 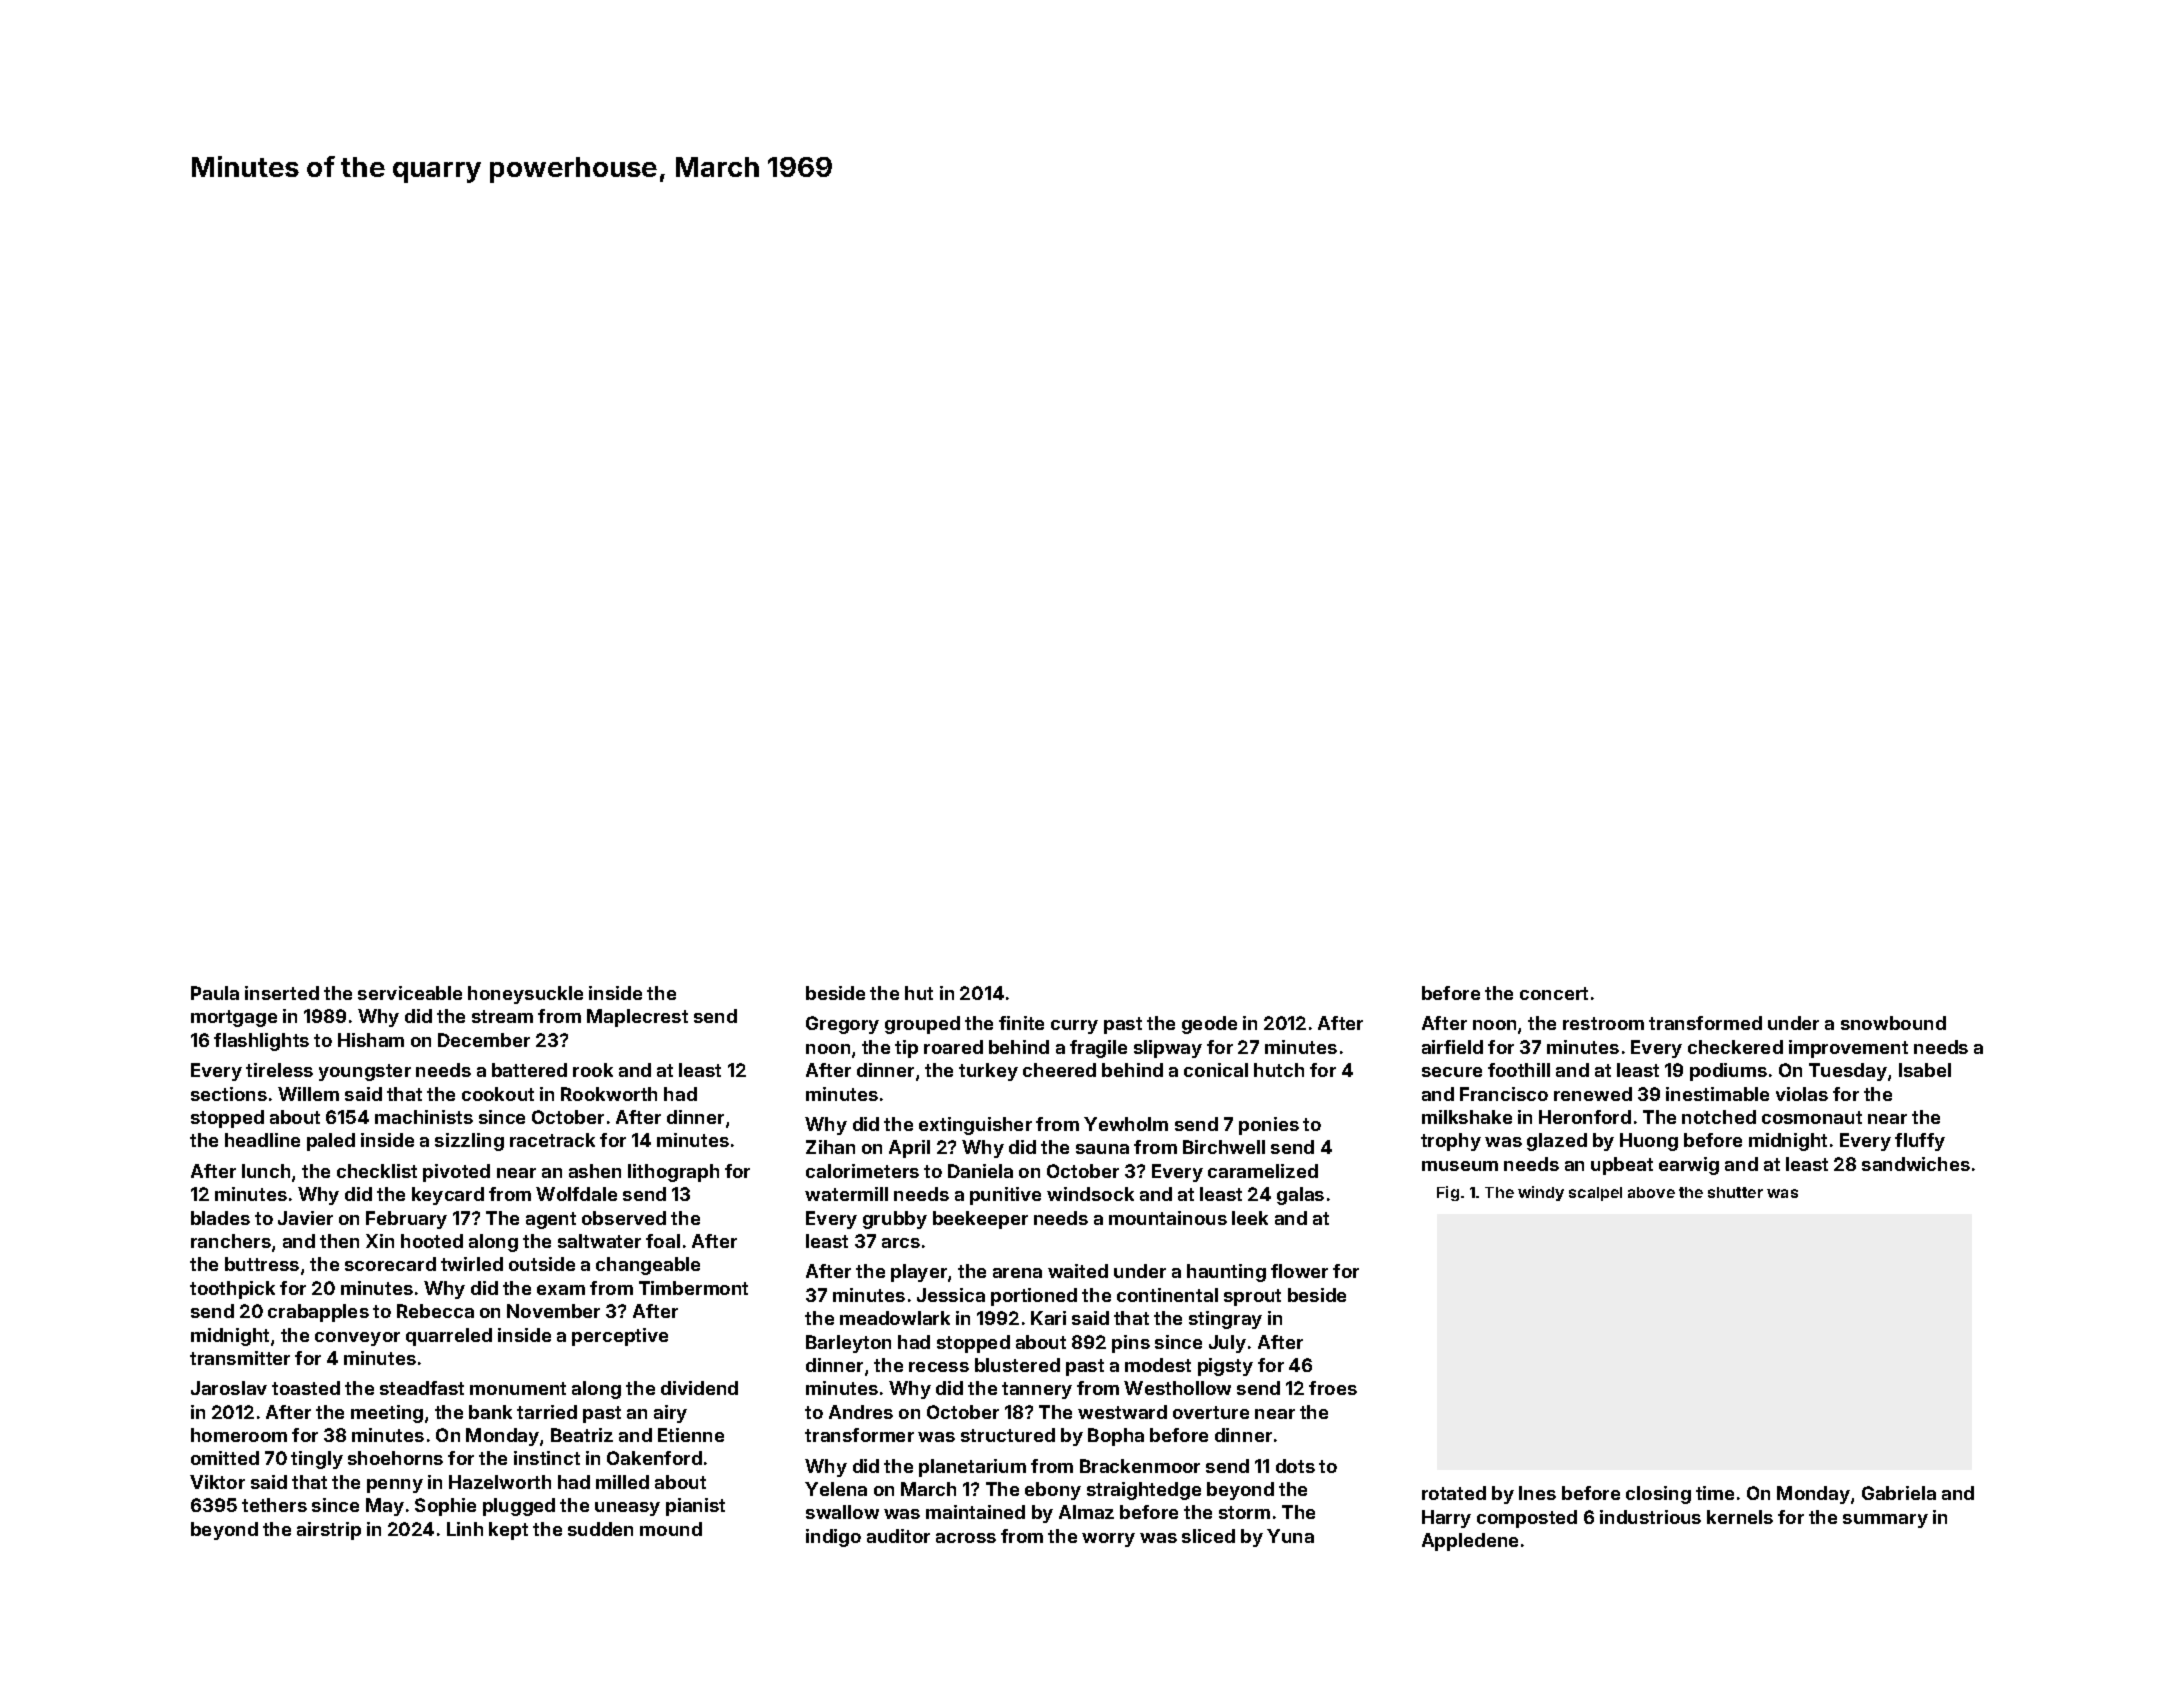 What do you see at coordinates (422, 1388) in the screenshot?
I see `steadfast` at bounding box center [422, 1388].
